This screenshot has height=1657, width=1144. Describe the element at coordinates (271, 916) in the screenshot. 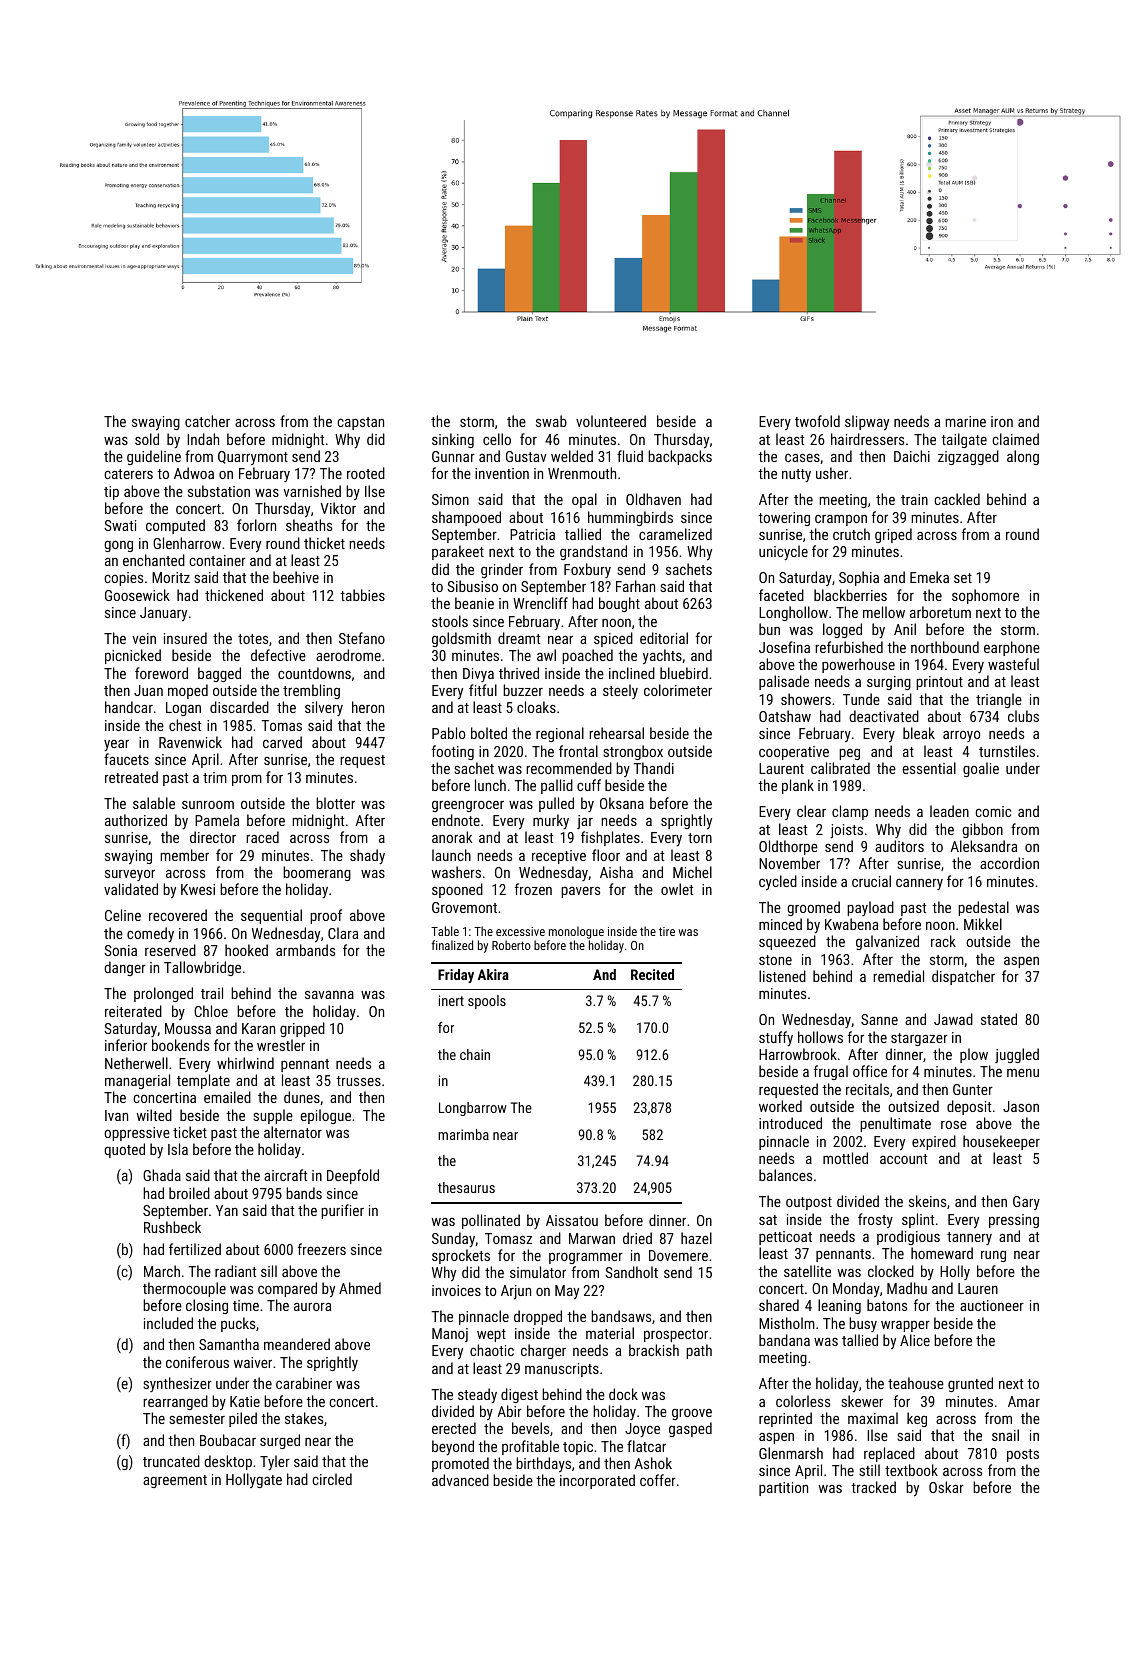

I see `sequential` at that location.
